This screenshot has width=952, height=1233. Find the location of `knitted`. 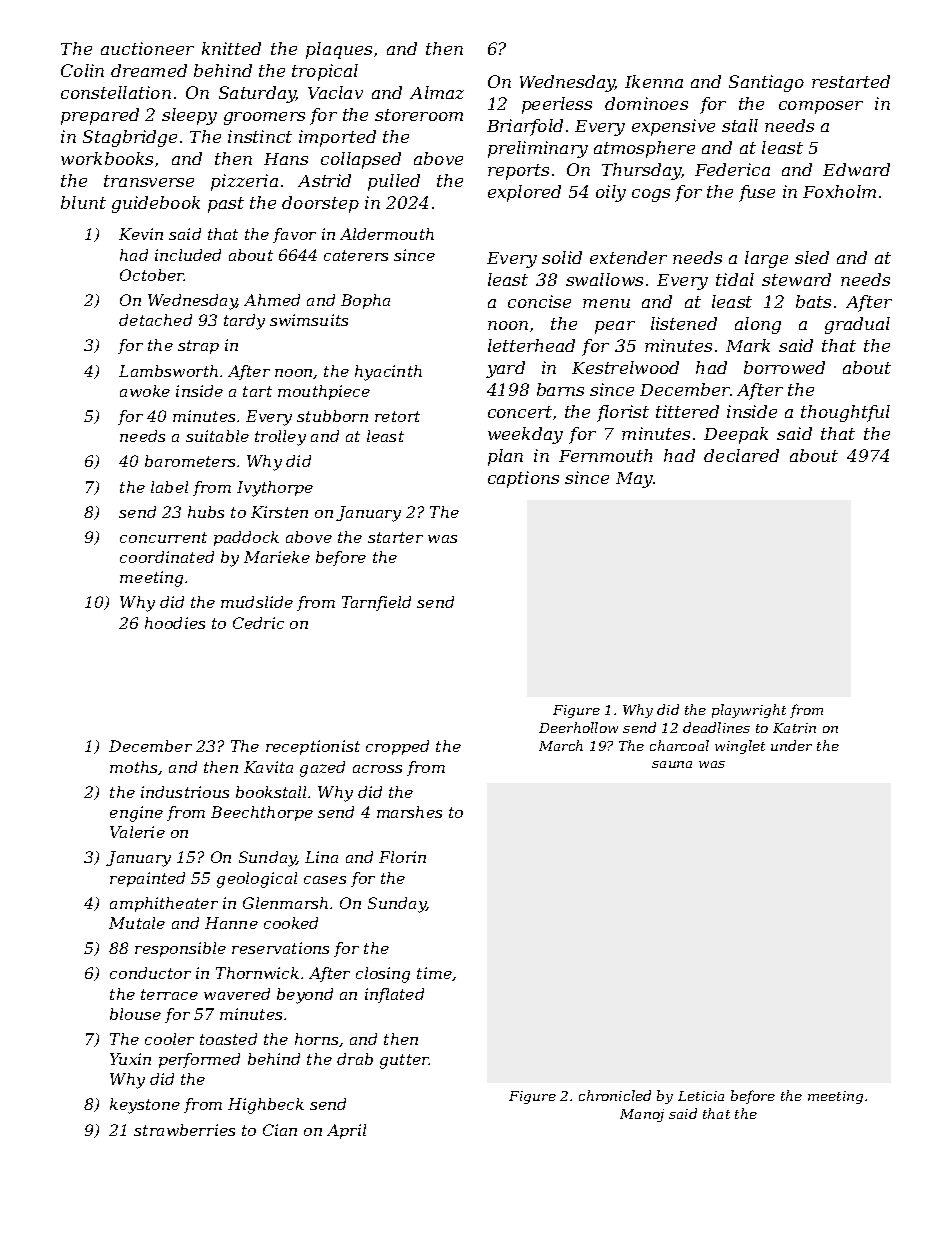

knitted is located at coordinates (231, 48).
